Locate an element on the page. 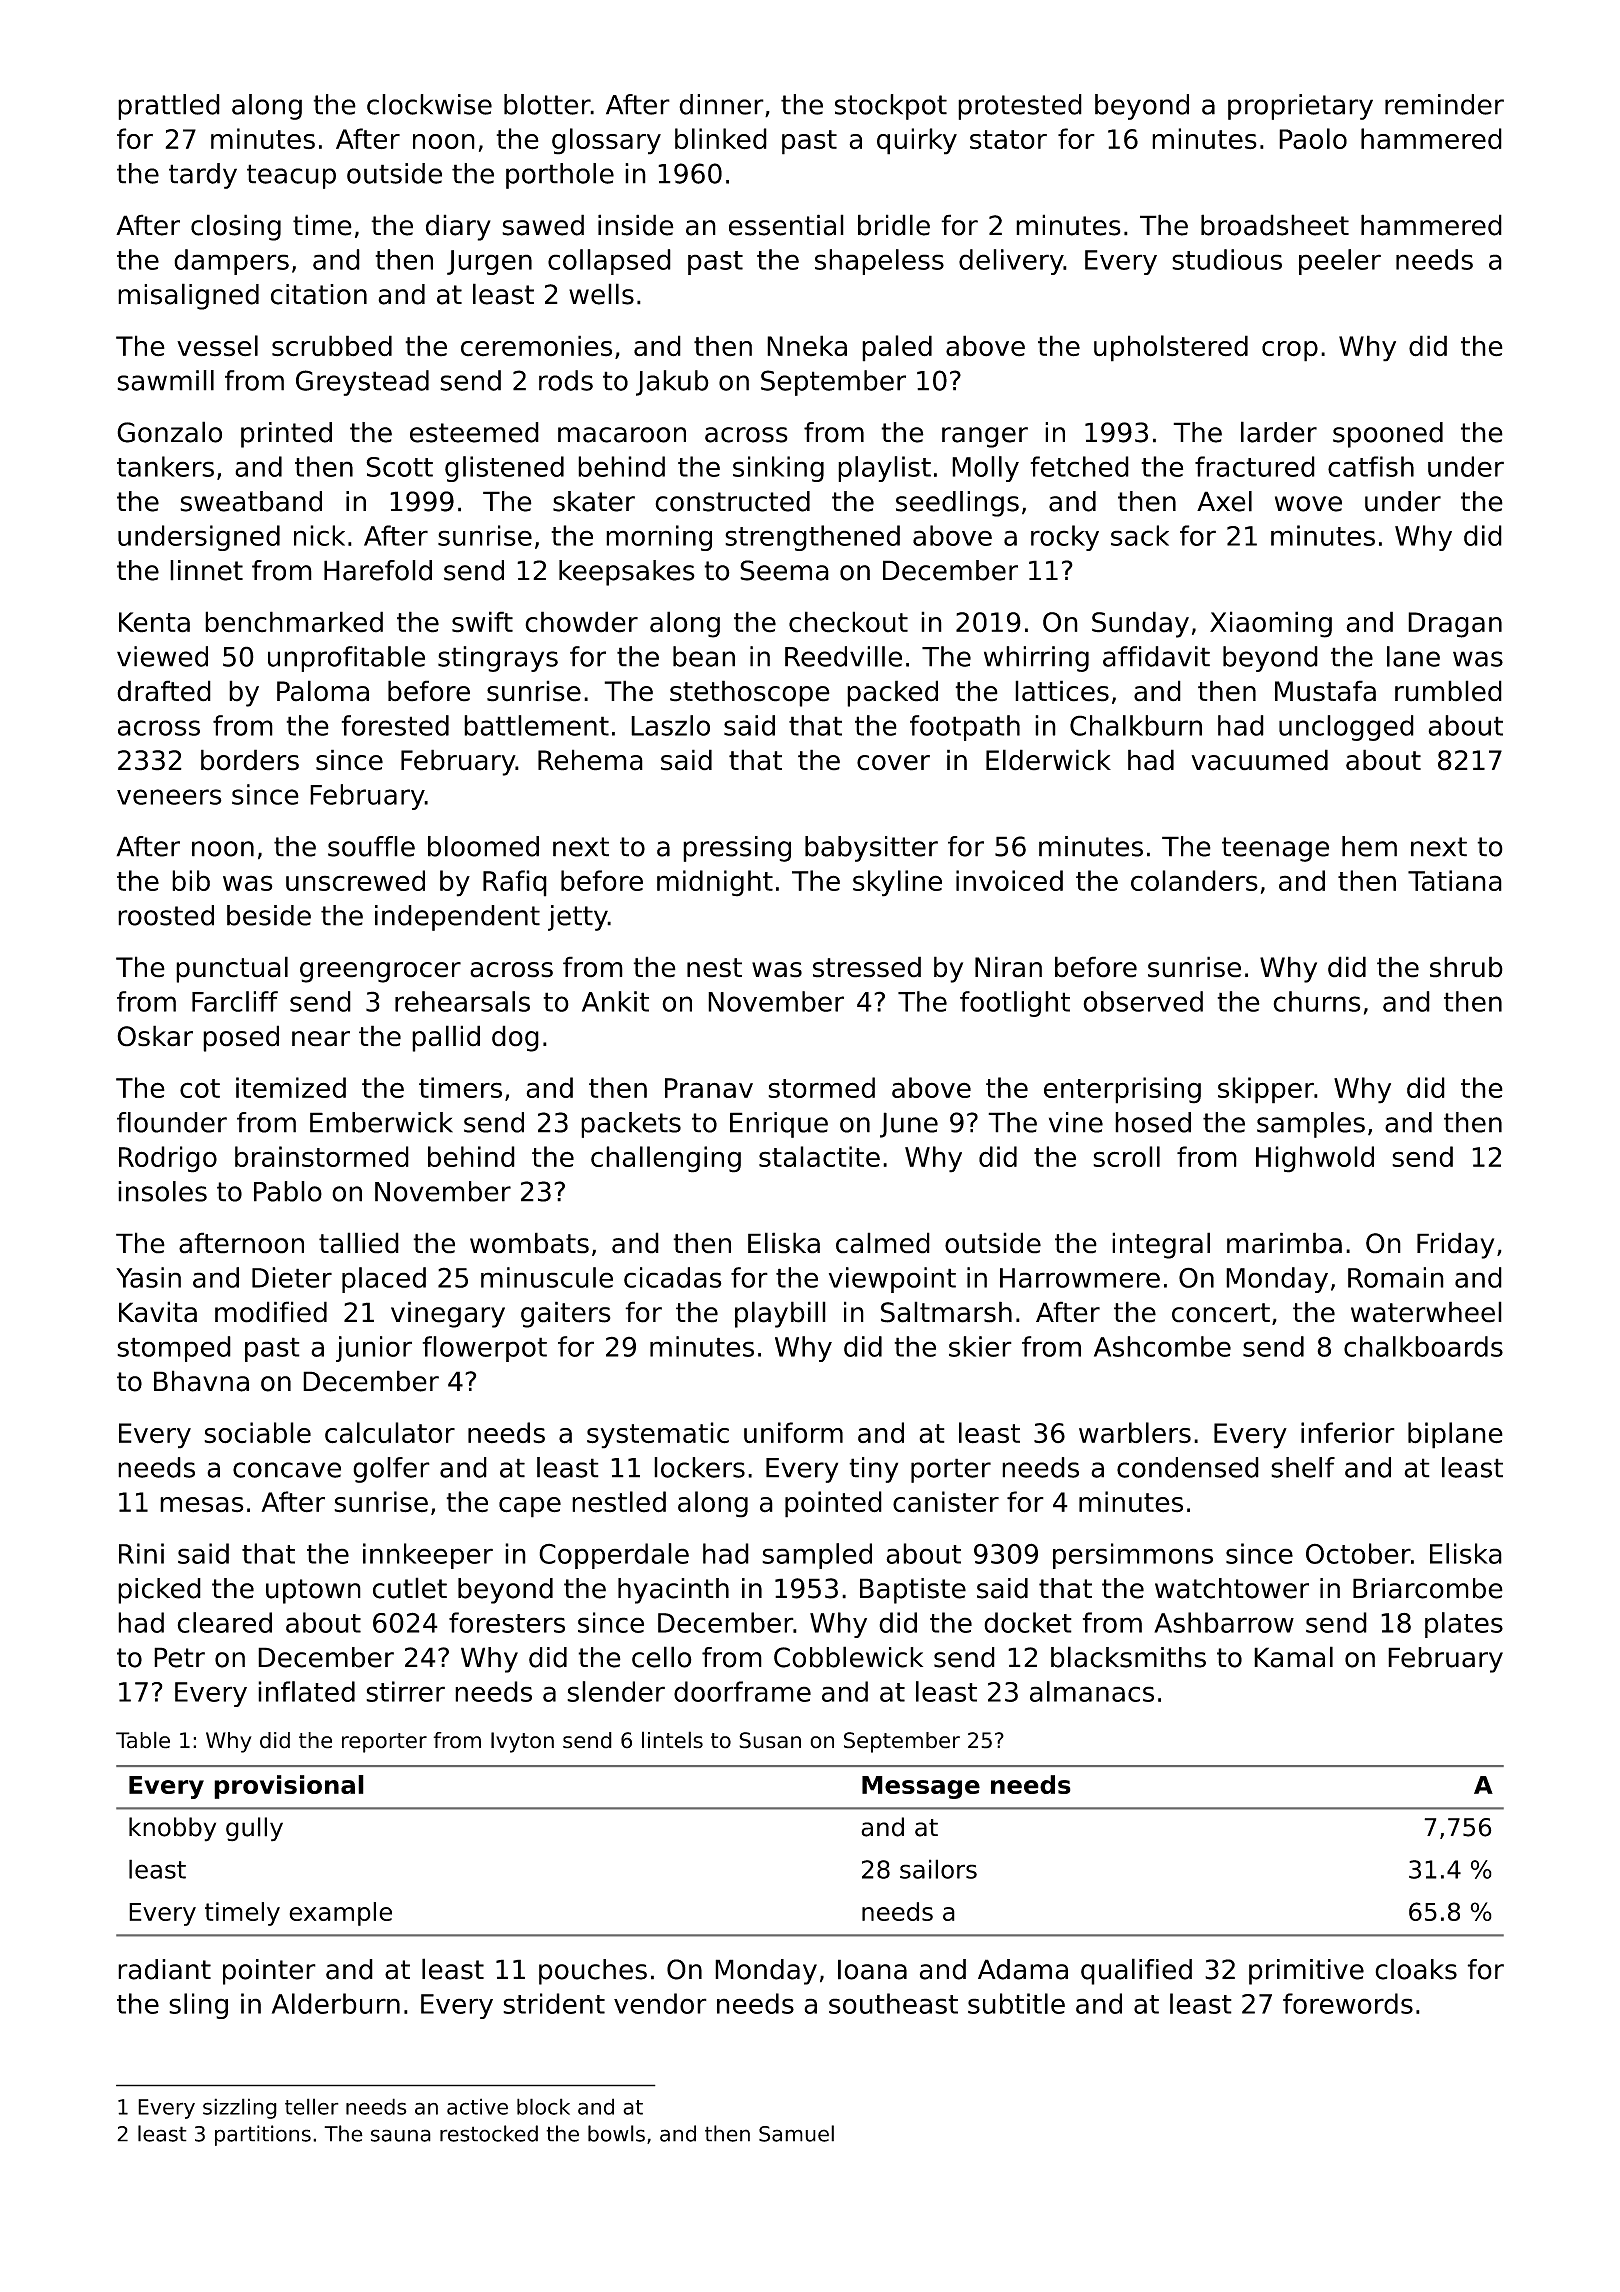 Image resolution: width=1620 pixels, height=2292 pixels. Rehema is located at coordinates (590, 760).
